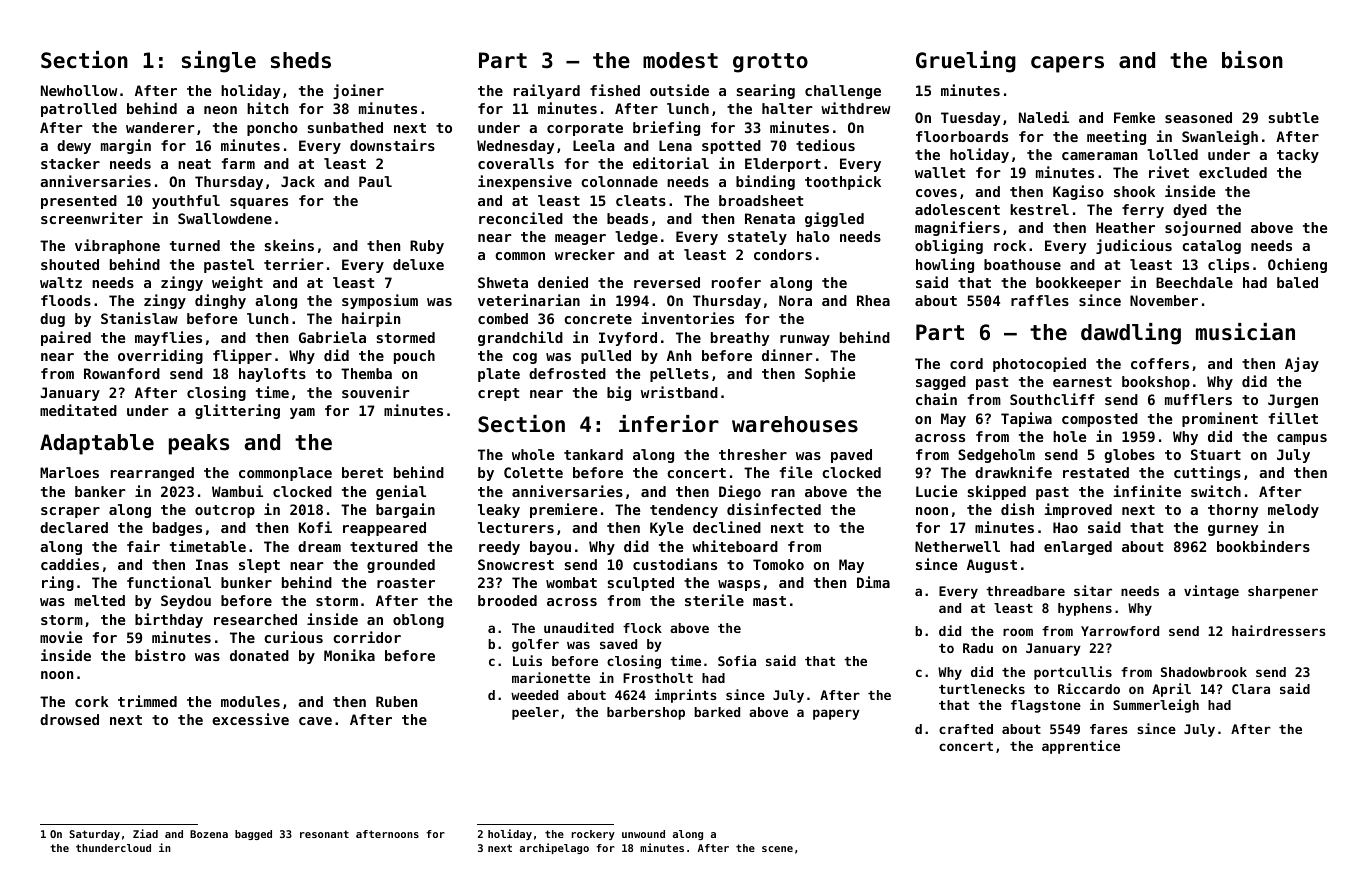  Describe the element at coordinates (675, 564) in the image. I see `custodians` at that location.
